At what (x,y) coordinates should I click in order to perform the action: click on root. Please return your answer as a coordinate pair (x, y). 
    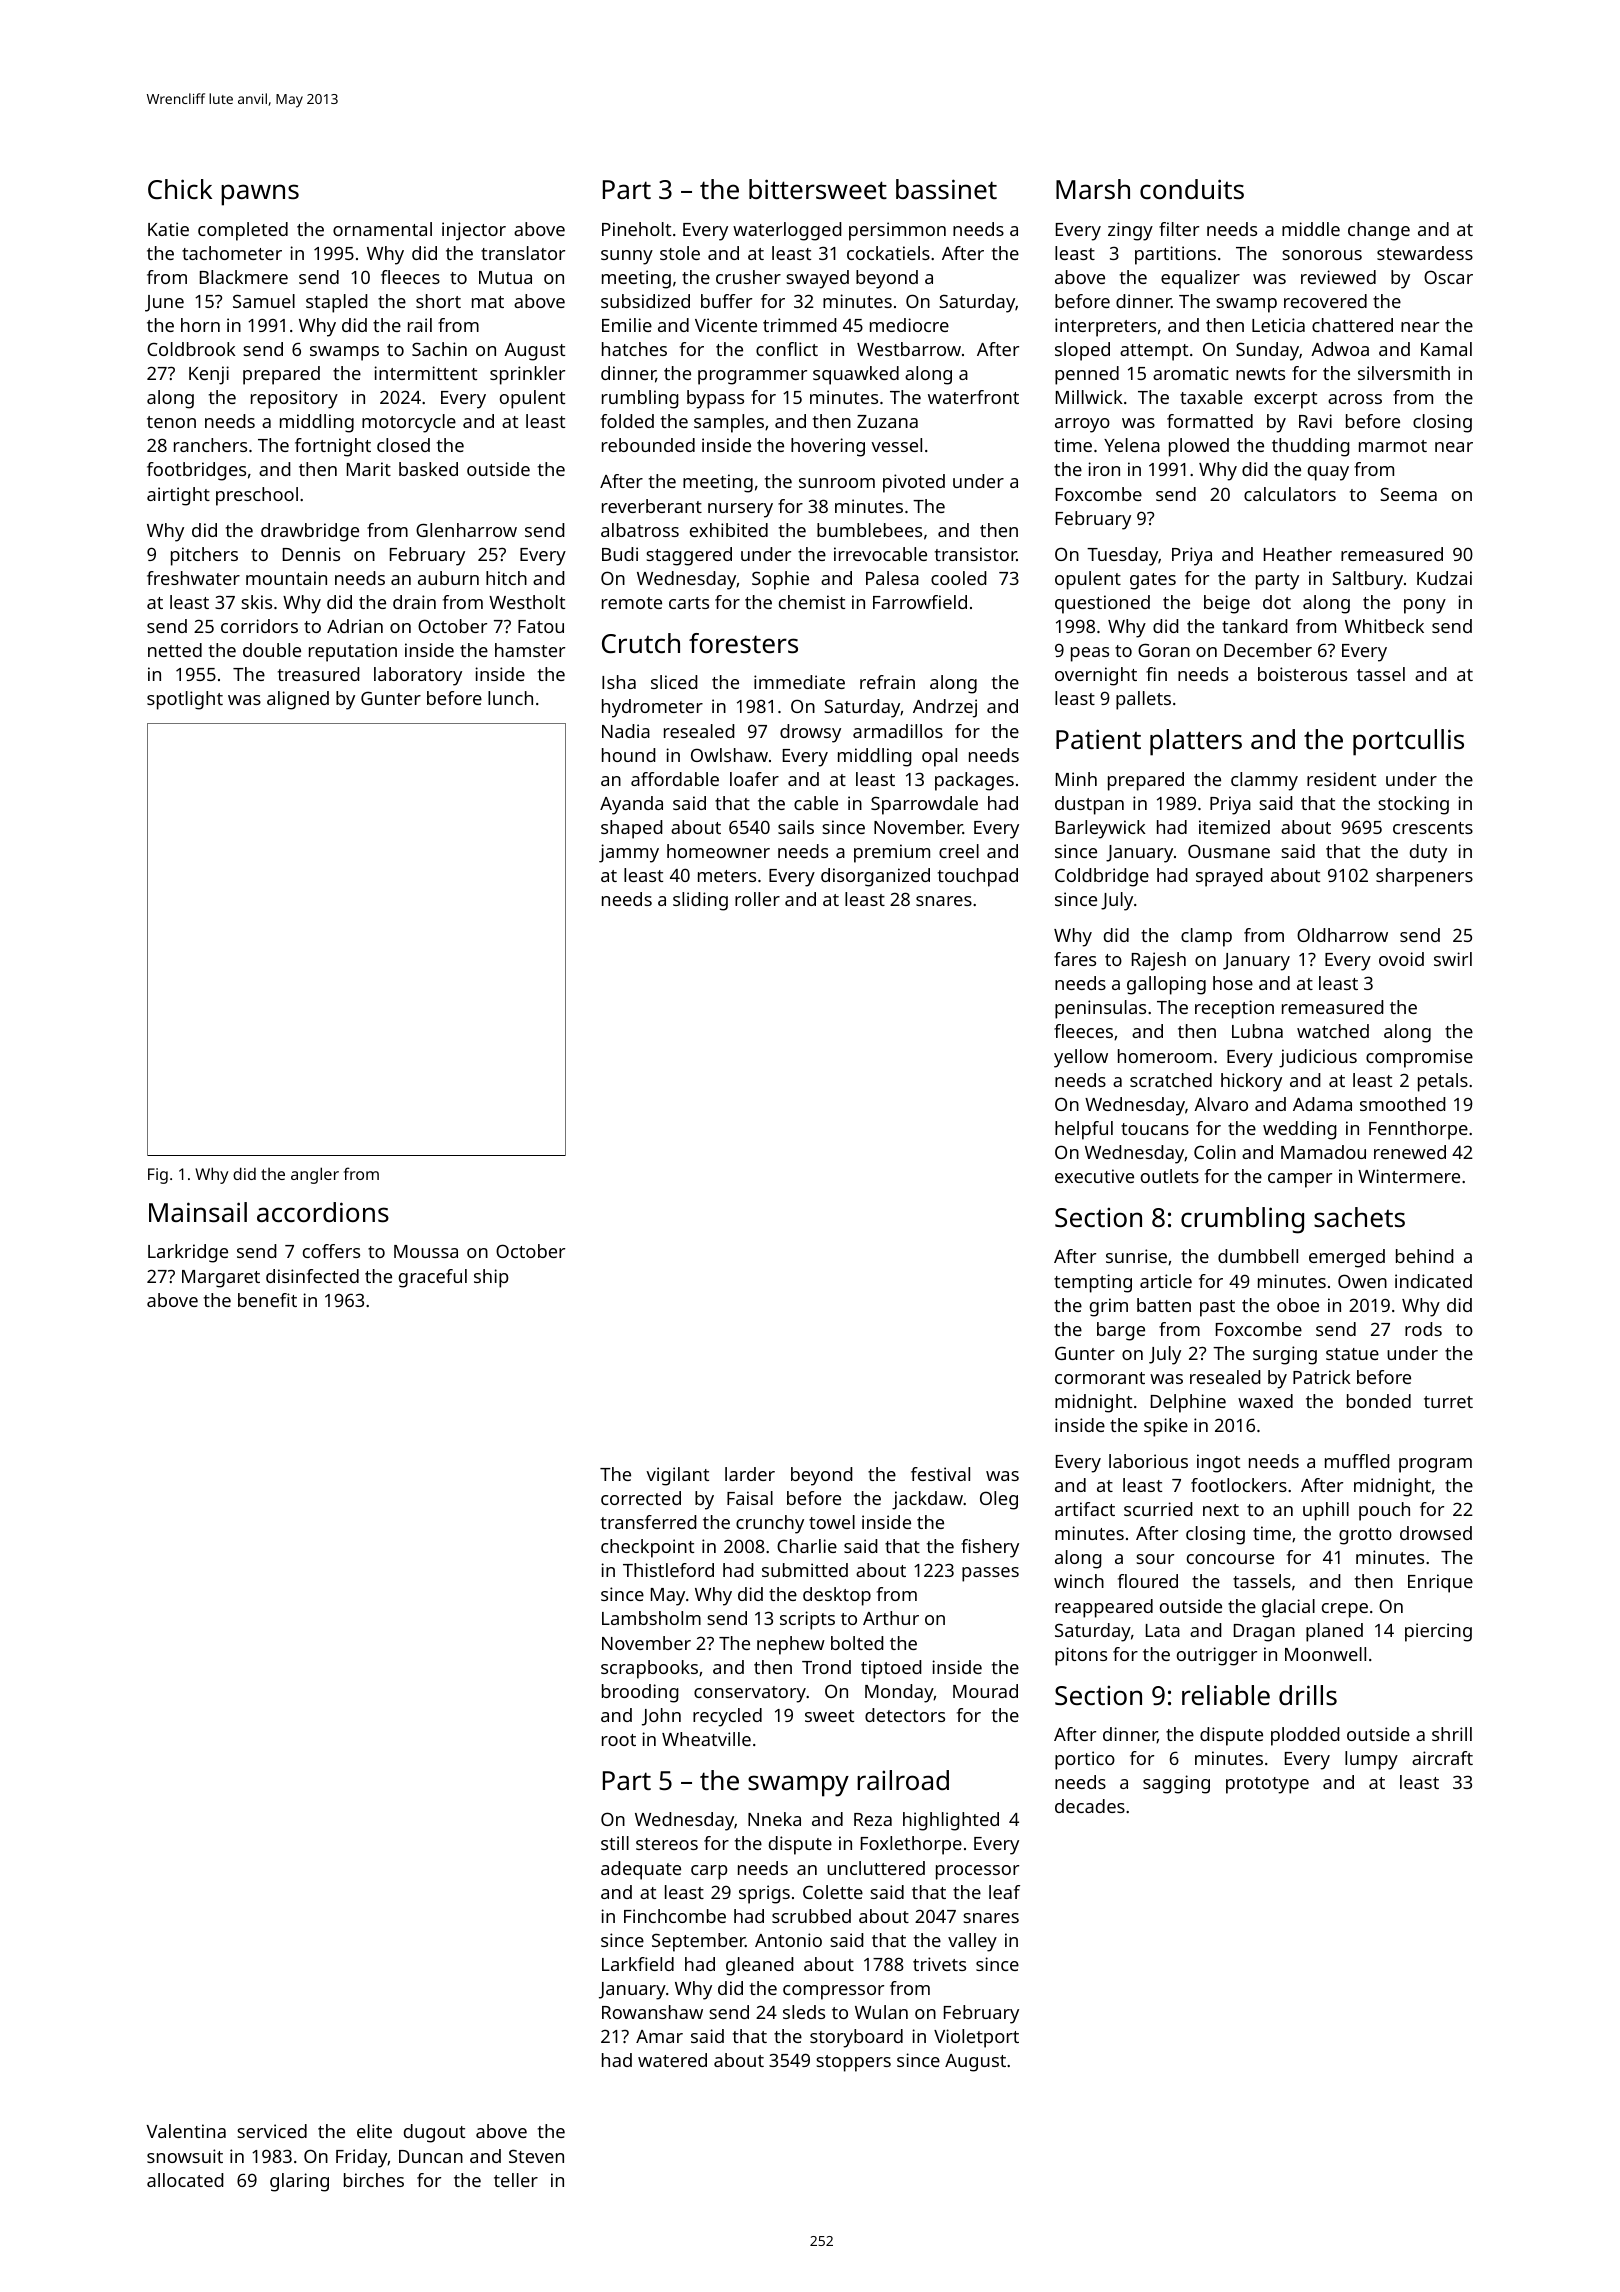
    Looking at the image, I should click on (619, 1740).
